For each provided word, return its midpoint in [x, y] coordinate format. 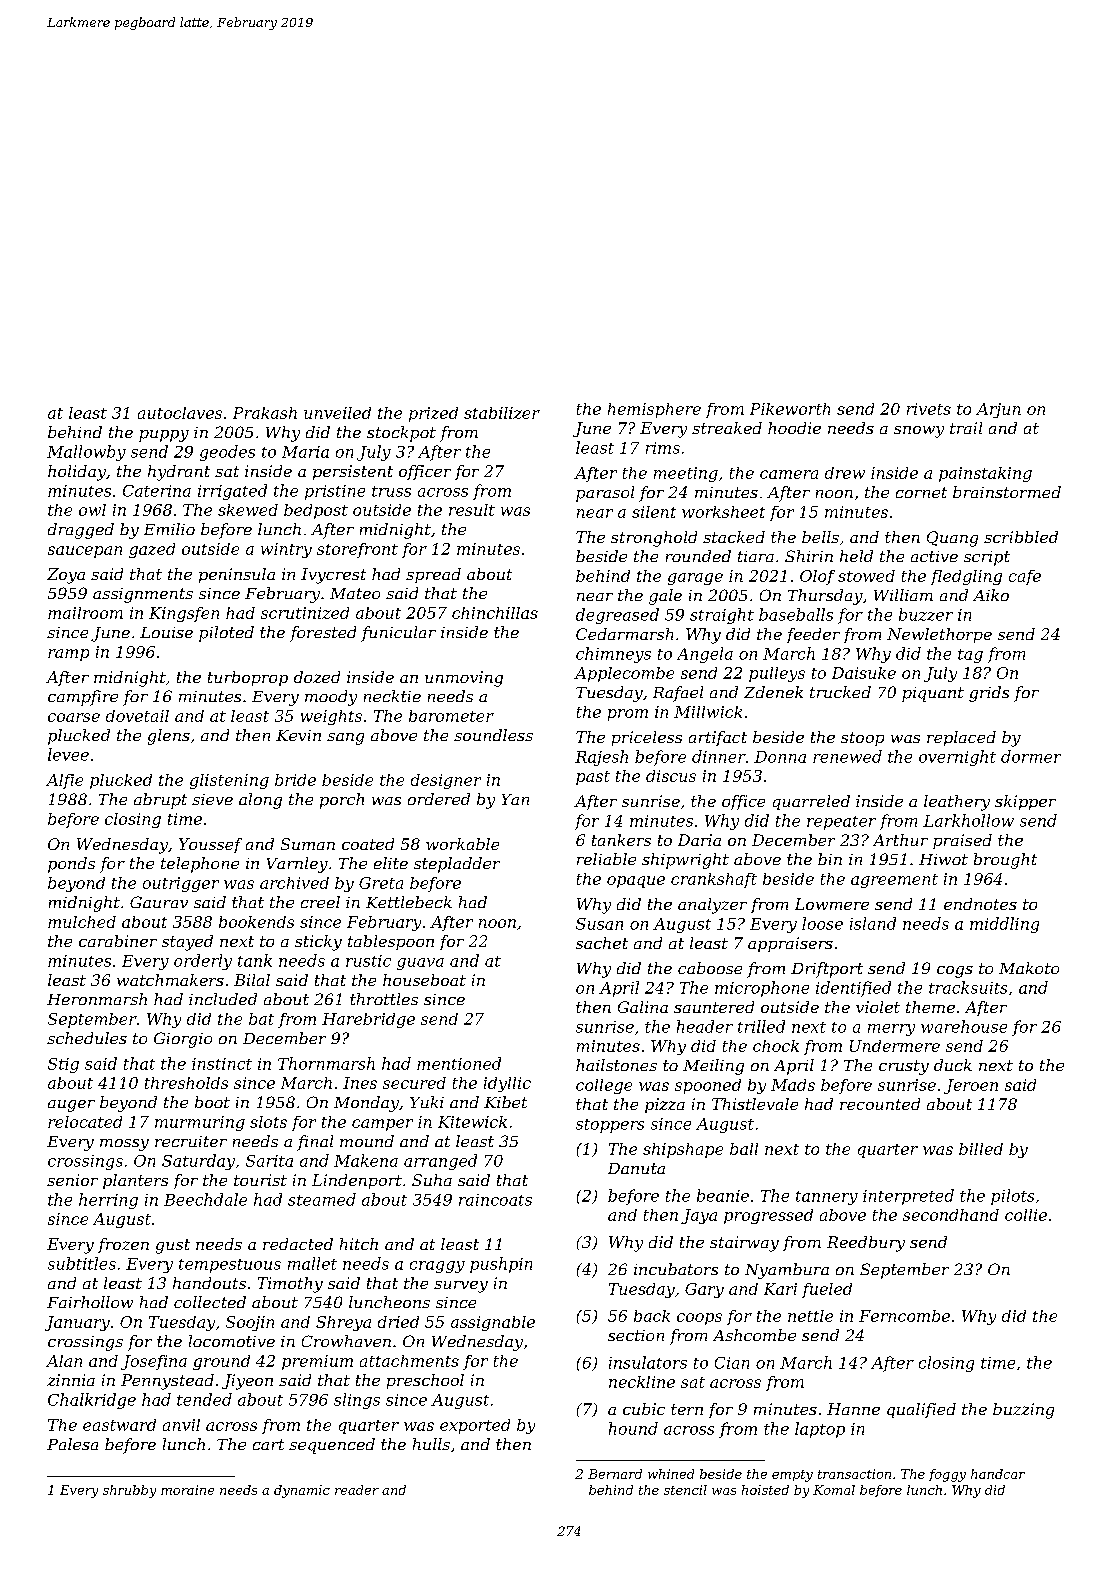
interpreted [908, 1197]
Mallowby [86, 453]
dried [398, 1322]
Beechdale [205, 1199]
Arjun [998, 410]
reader [357, 1490]
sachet [602, 943]
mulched [82, 922]
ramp [68, 655]
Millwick [708, 712]
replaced [961, 738]
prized [433, 414]
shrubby [129, 1491]
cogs [955, 972]
